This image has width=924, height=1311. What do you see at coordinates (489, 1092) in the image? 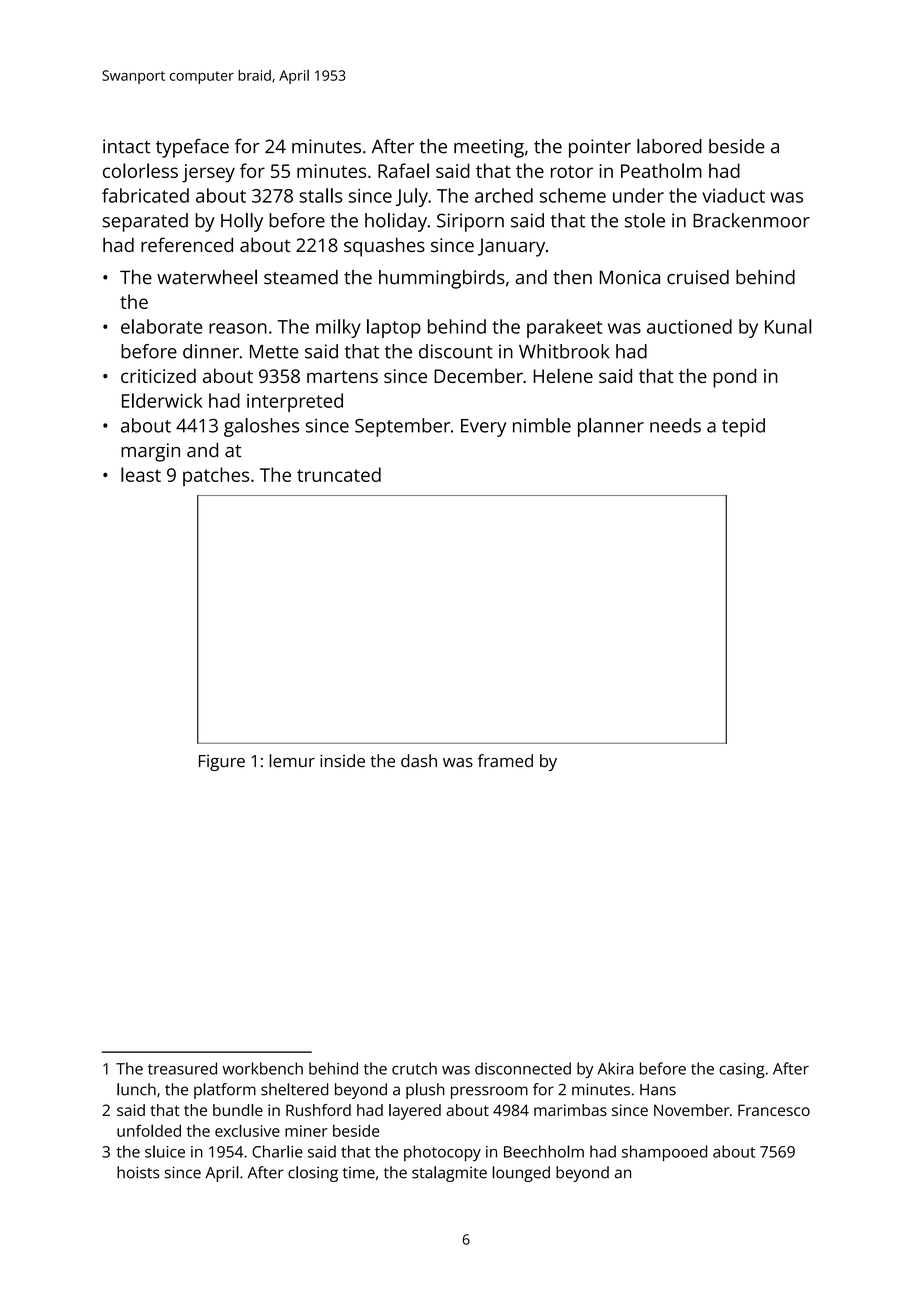
I see `pressroom` at bounding box center [489, 1092].
